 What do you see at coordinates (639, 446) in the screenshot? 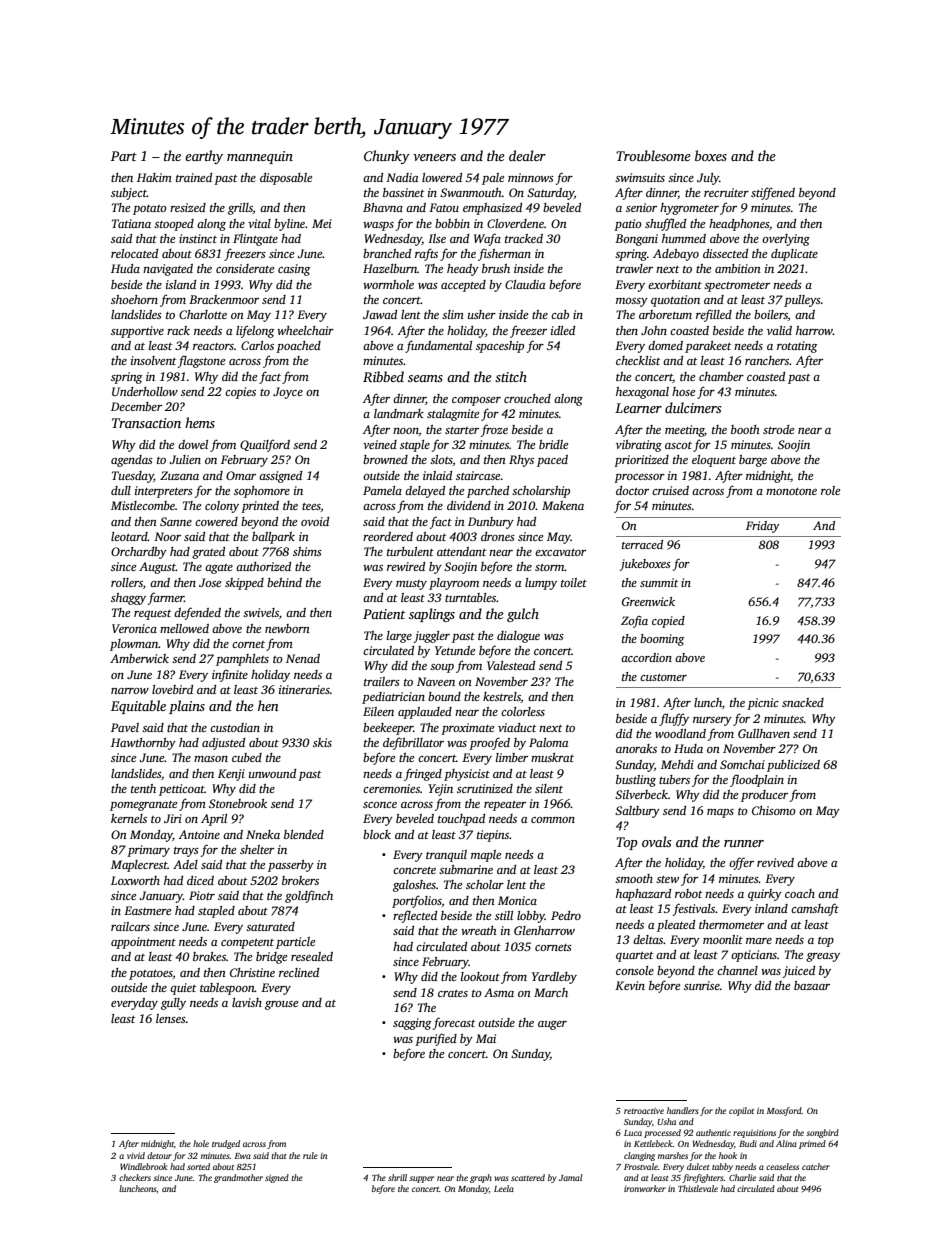
I see `vibrating` at bounding box center [639, 446].
